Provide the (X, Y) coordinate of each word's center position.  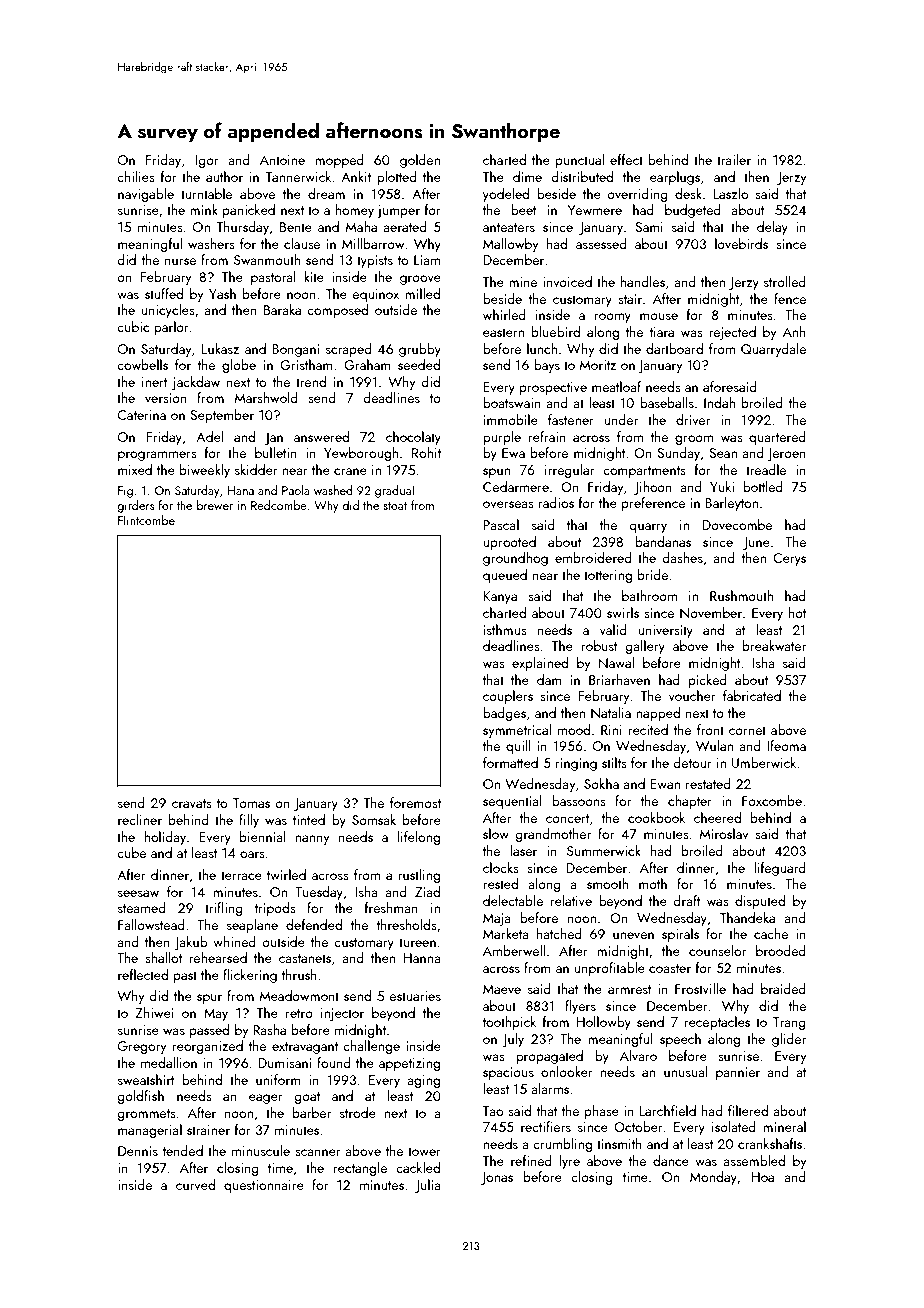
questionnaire (264, 1186)
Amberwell (514, 950)
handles (642, 281)
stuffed (164, 293)
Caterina (142, 415)
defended (314, 924)
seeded (419, 364)
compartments (644, 472)
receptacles (717, 1023)
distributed (582, 176)
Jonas (497, 1178)
